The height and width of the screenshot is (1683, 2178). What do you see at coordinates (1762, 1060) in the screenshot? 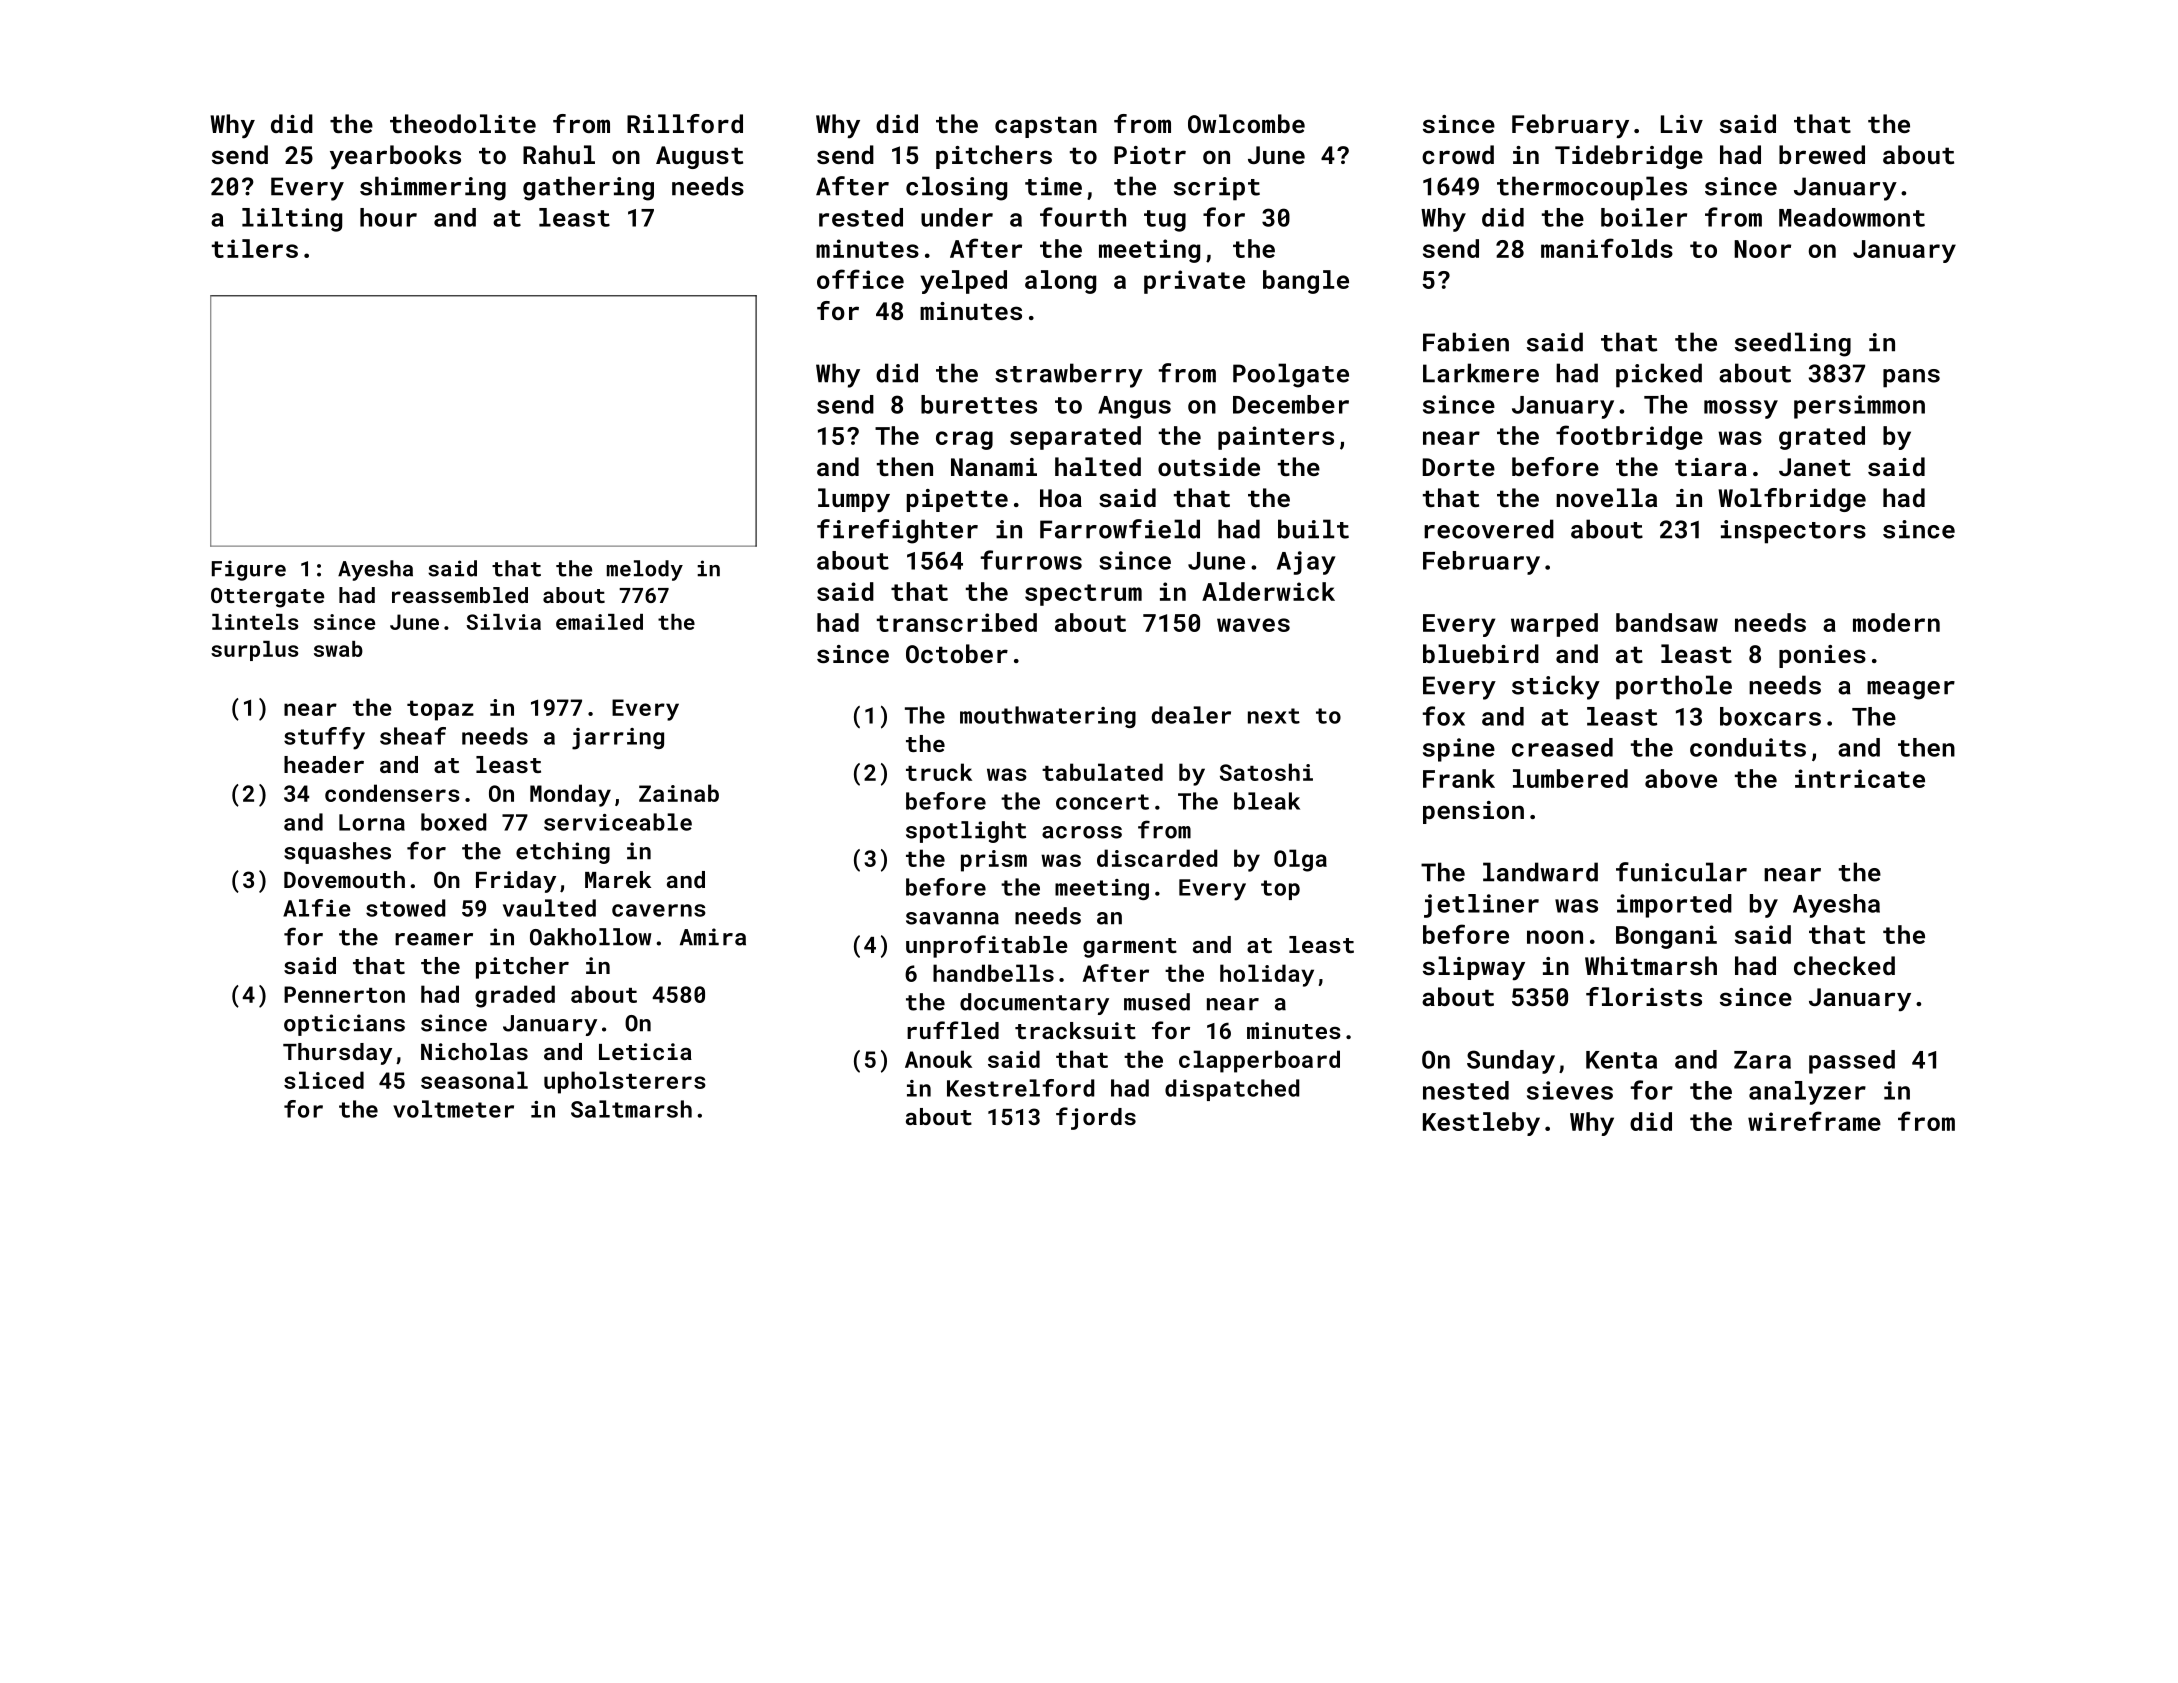
I see `Zara` at bounding box center [1762, 1060].
